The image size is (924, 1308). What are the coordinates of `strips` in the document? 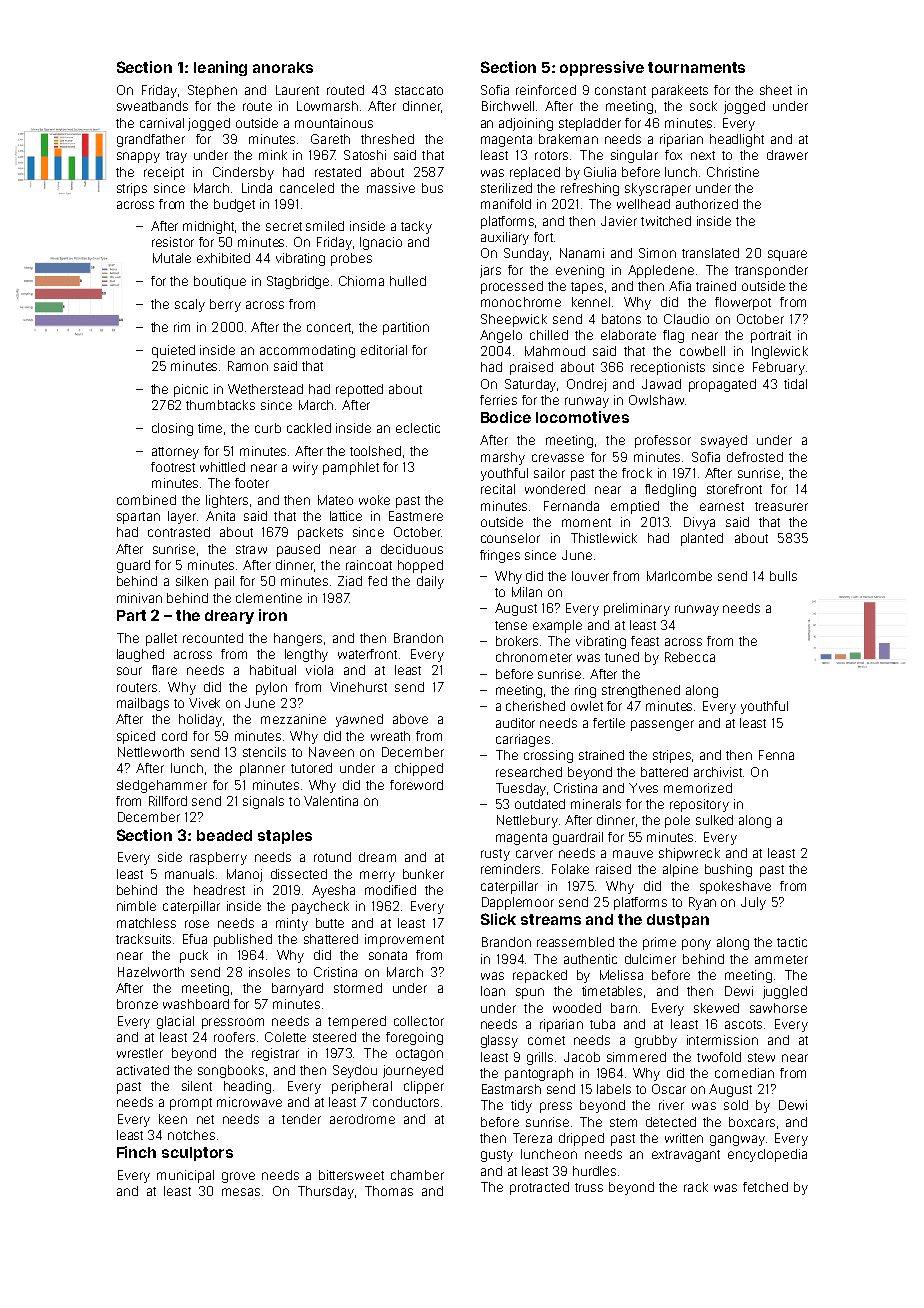 It's located at (132, 189).
